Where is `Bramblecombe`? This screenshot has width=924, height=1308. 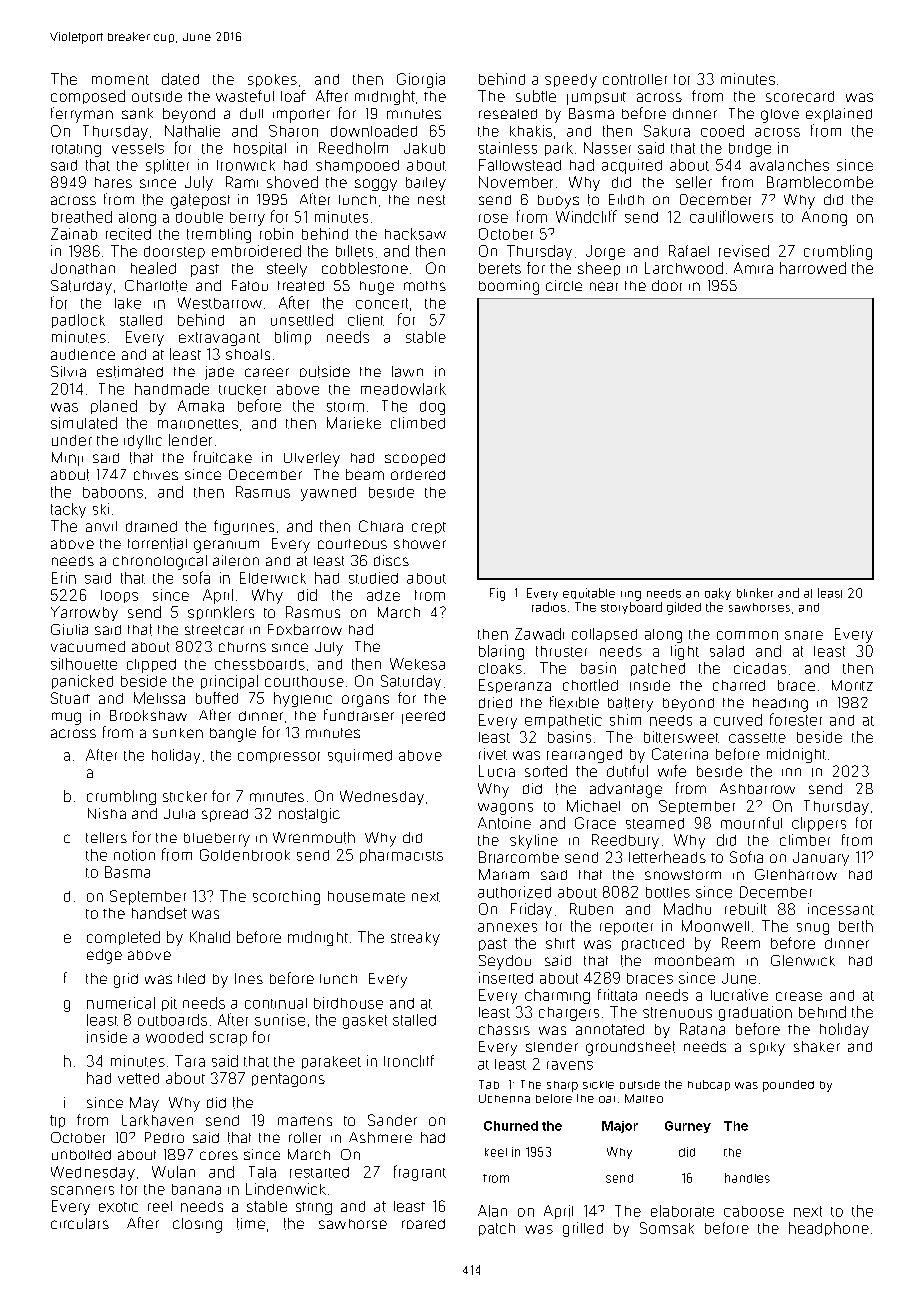 Bramblecombe is located at coordinates (820, 182).
